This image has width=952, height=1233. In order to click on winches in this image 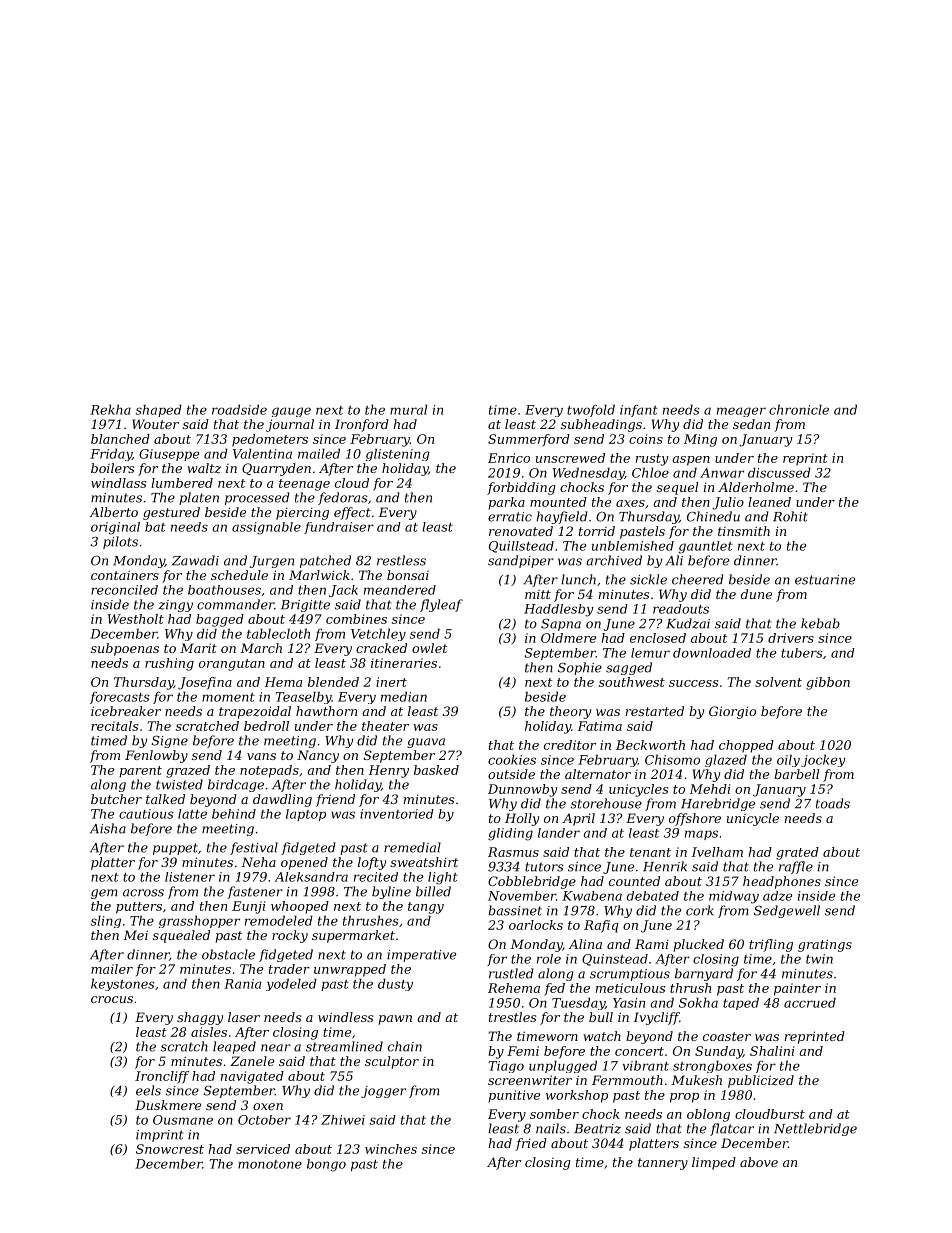, I will do `click(391, 1149)`.
